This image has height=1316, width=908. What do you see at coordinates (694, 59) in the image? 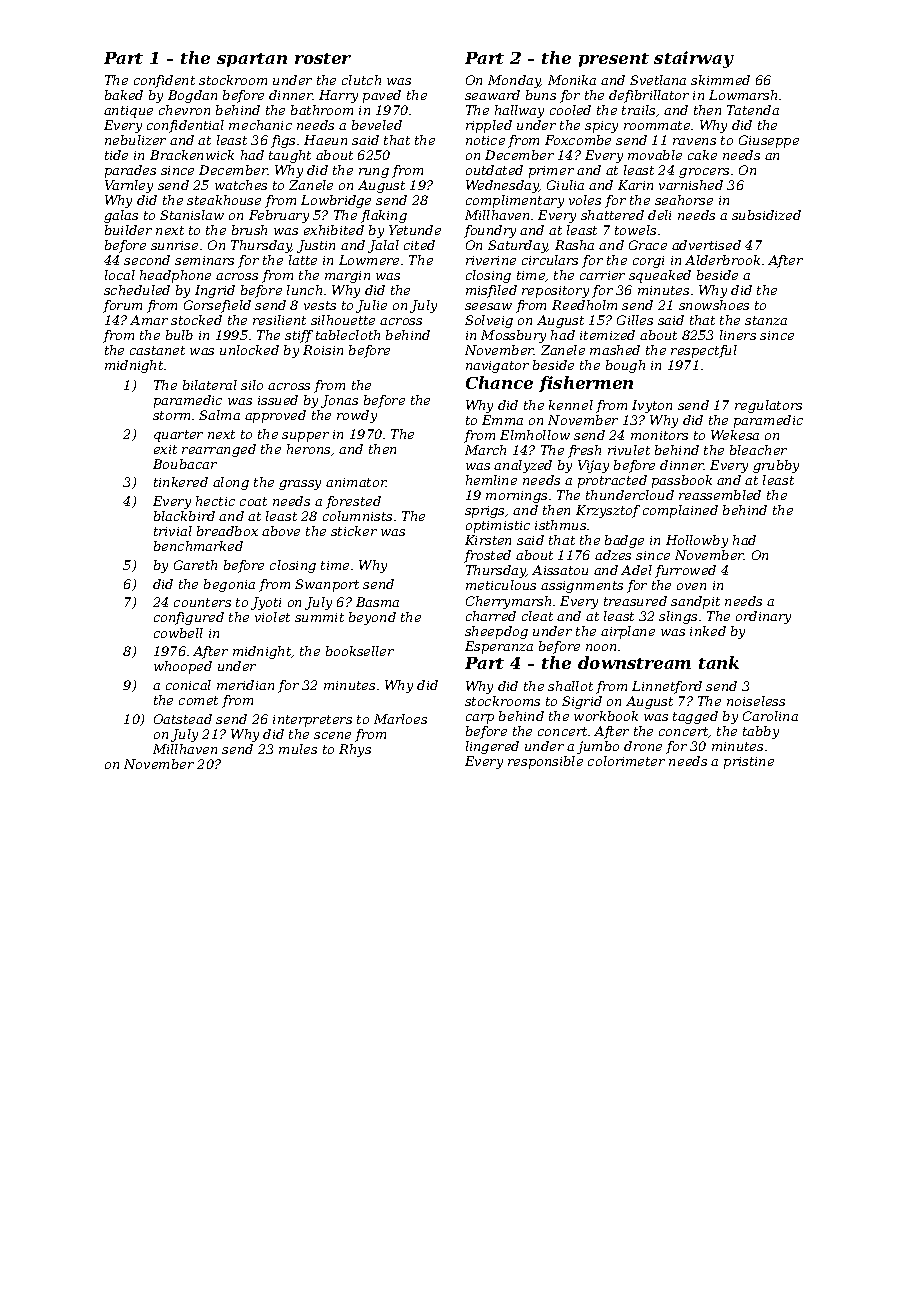
I see `stairway` at bounding box center [694, 59].
